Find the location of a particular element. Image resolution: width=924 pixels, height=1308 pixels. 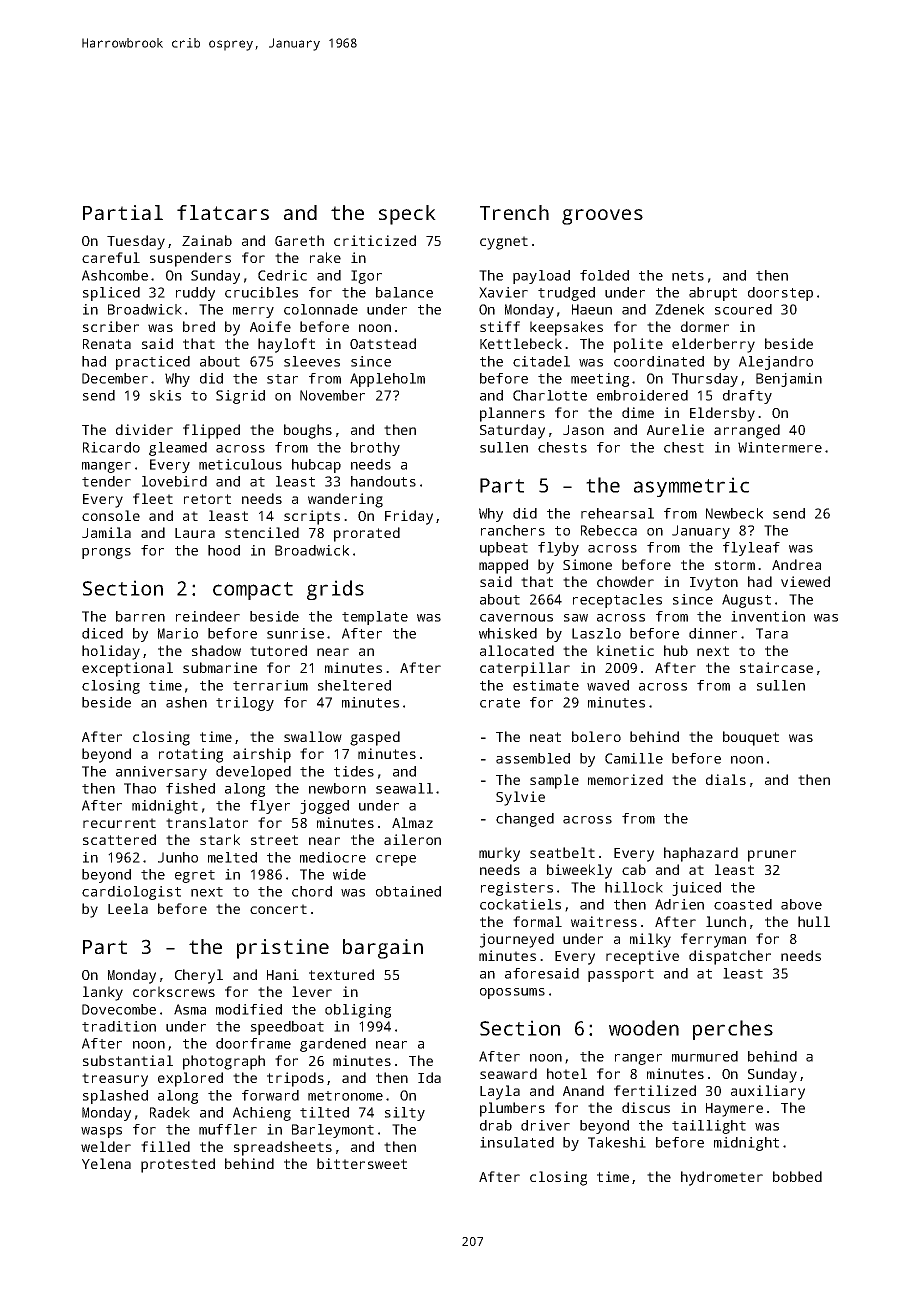

substantial is located at coordinates (128, 1060).
